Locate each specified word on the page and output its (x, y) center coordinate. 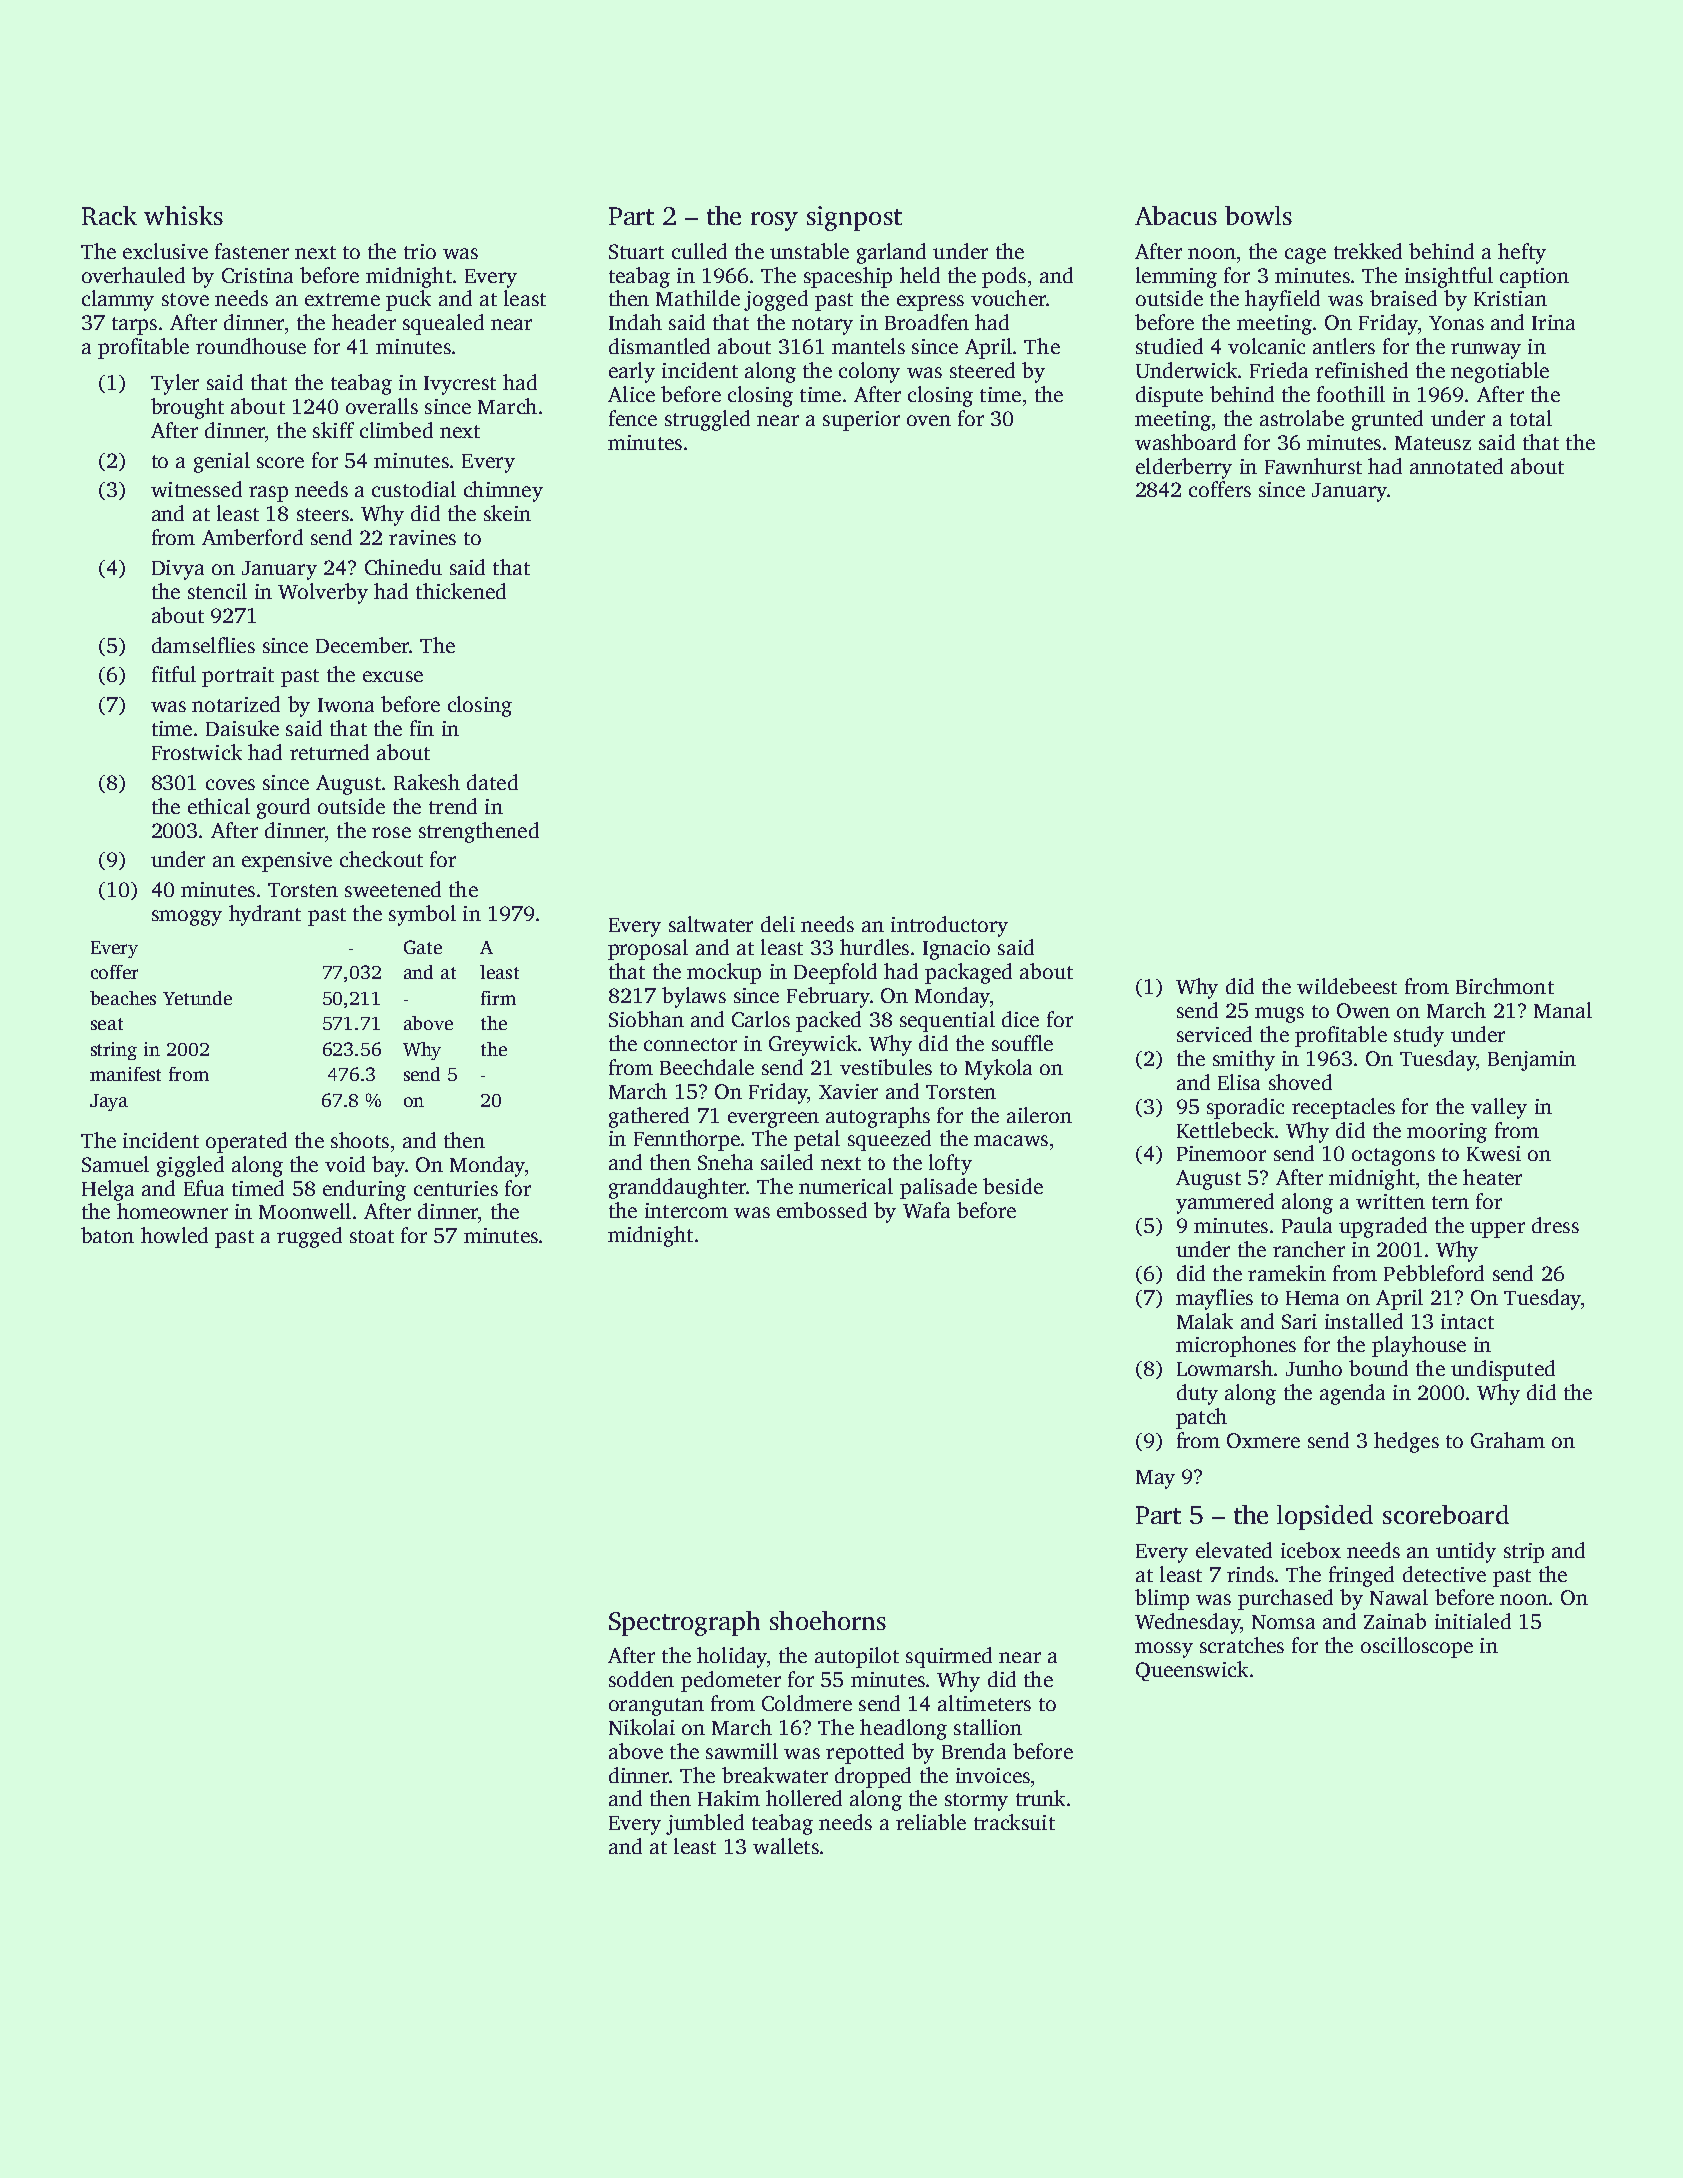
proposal (648, 949)
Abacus (1176, 215)
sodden (641, 1679)
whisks (183, 215)
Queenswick (1192, 1671)
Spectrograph (684, 1623)
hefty (1522, 253)
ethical (219, 806)
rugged (309, 1237)
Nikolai (642, 1727)
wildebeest (1347, 986)
